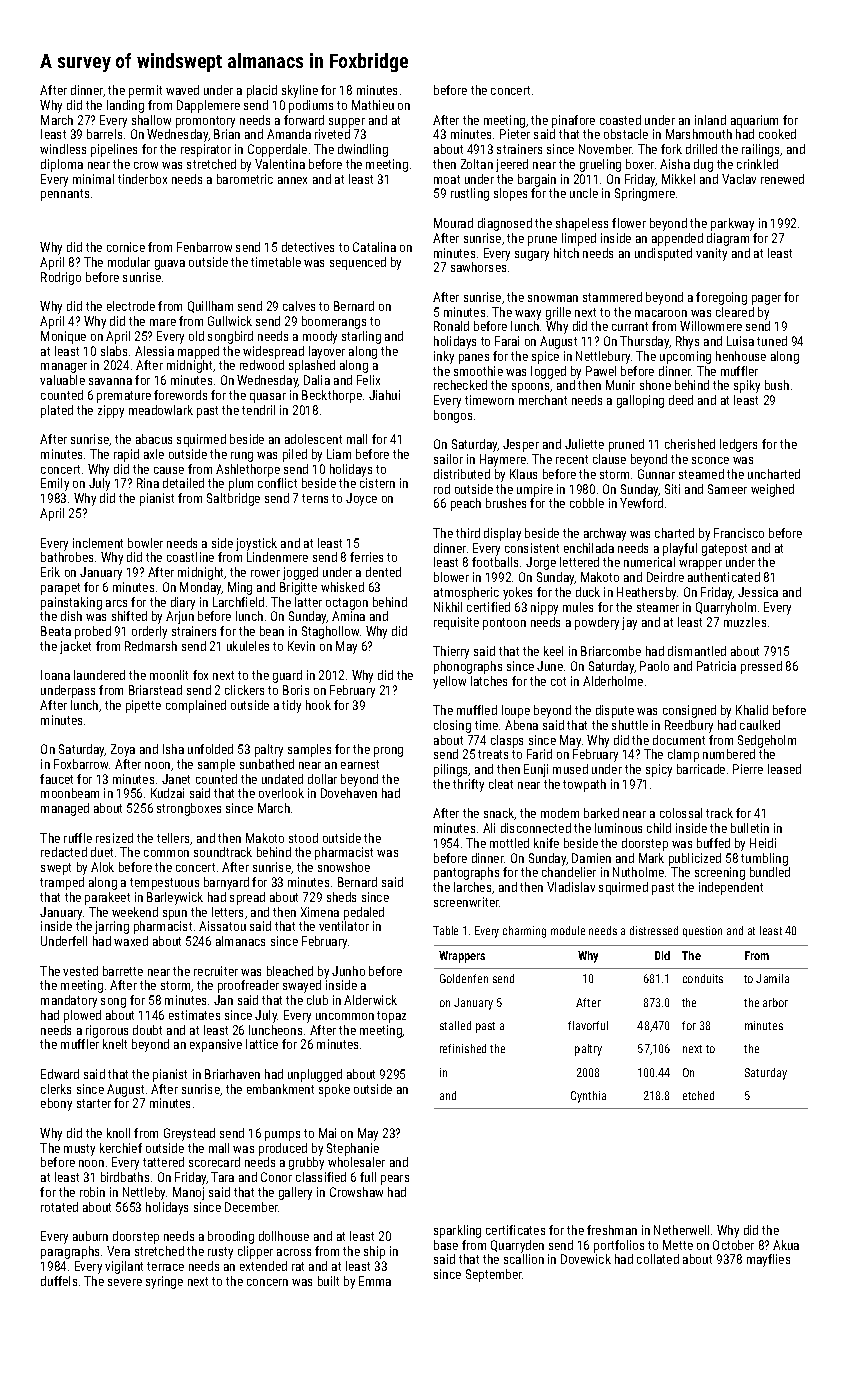  What do you see at coordinates (313, 439) in the screenshot?
I see `adolescent` at bounding box center [313, 439].
